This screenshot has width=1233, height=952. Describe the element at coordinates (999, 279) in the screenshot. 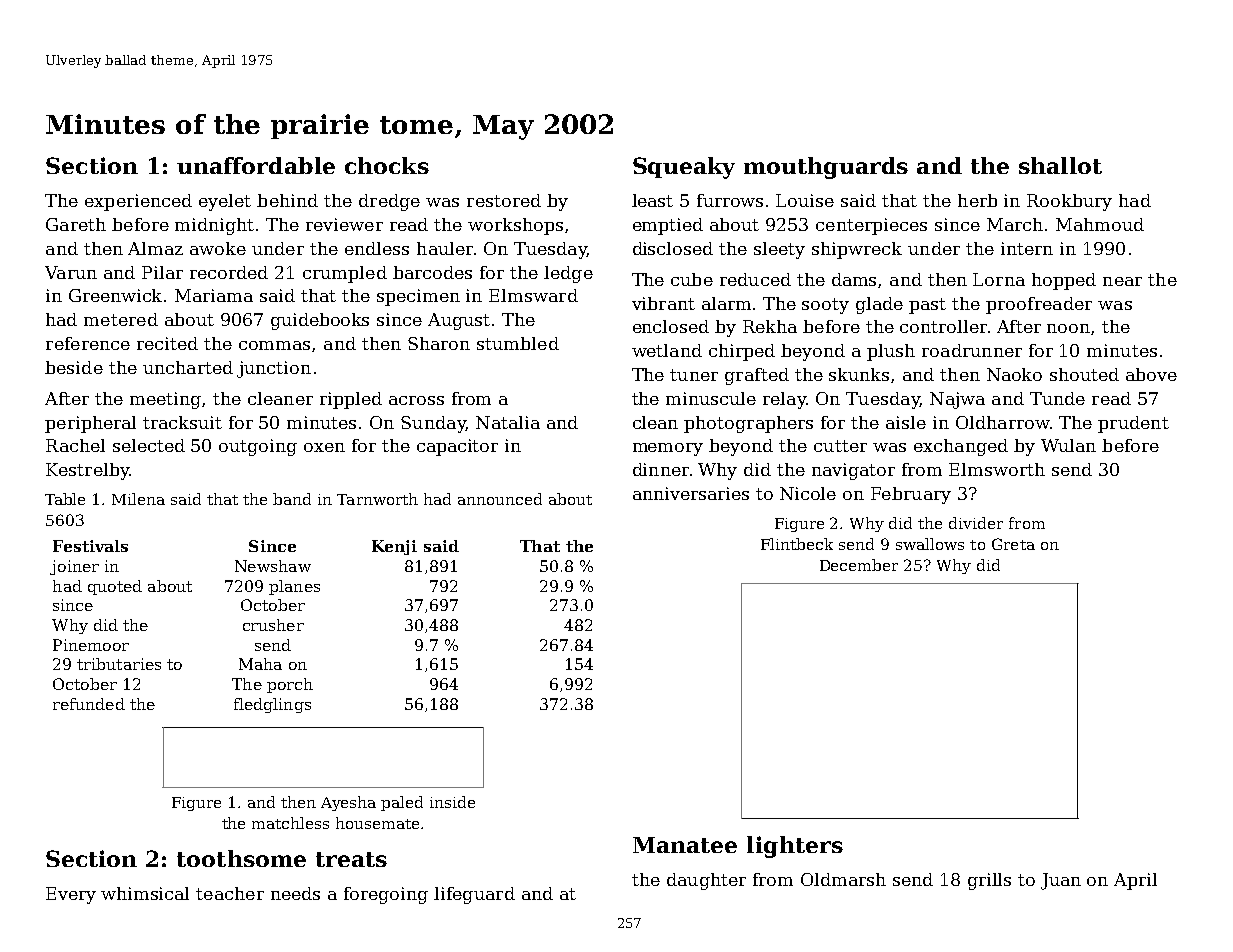

I see `Lorna` at that location.
